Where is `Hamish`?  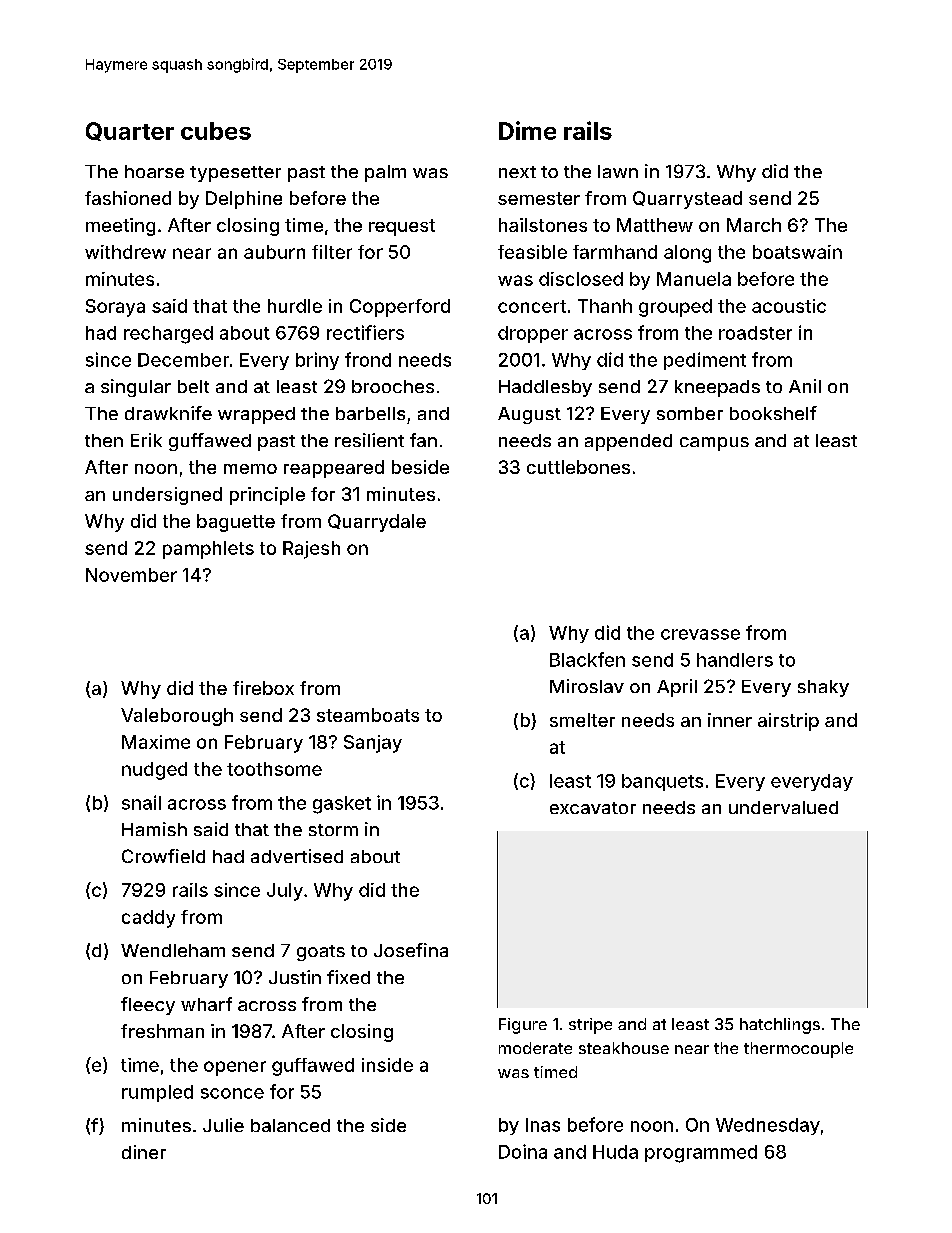 Hamish is located at coordinates (154, 829).
